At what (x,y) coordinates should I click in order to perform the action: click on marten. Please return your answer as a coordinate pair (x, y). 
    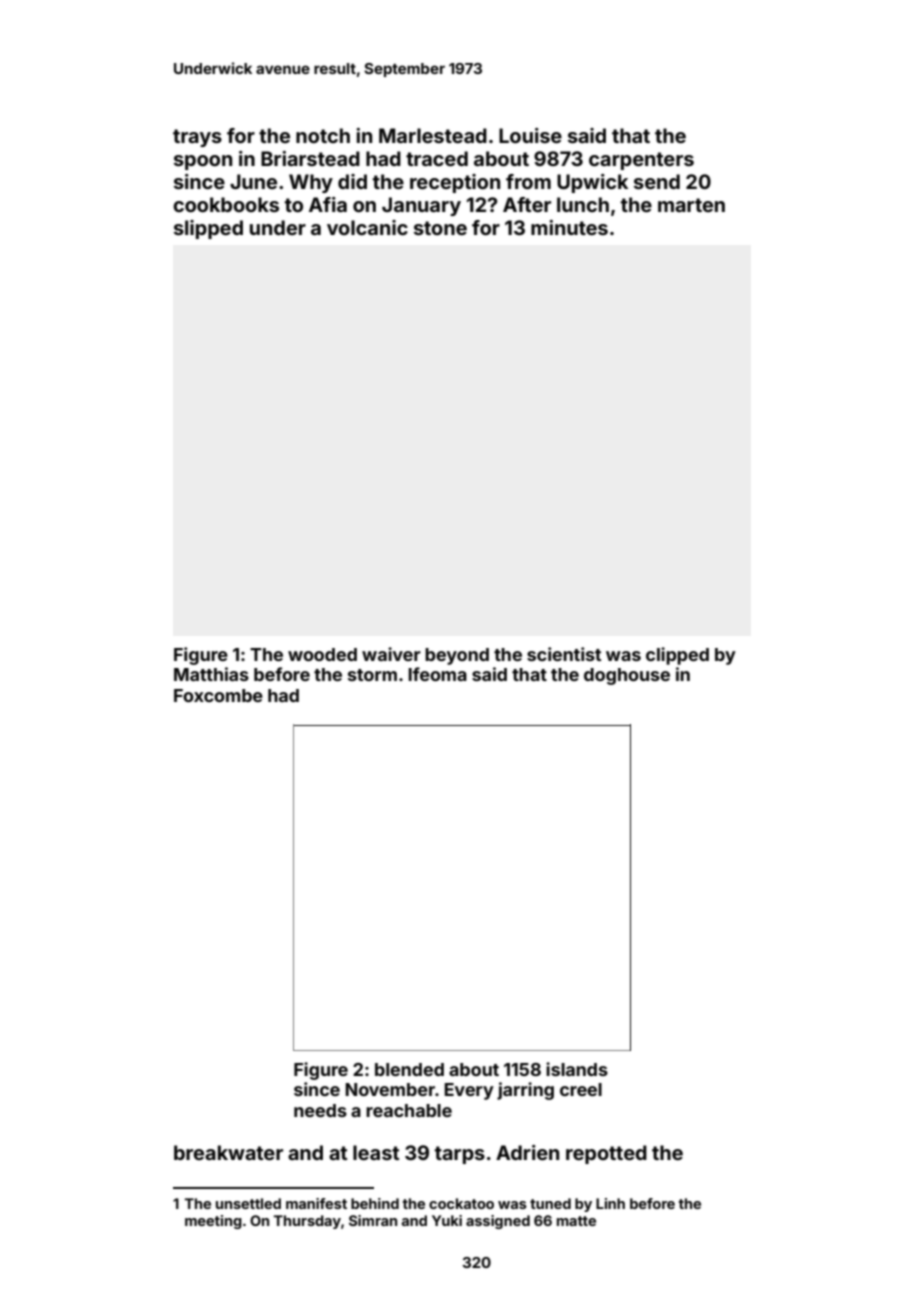
    Looking at the image, I should click on (691, 205).
